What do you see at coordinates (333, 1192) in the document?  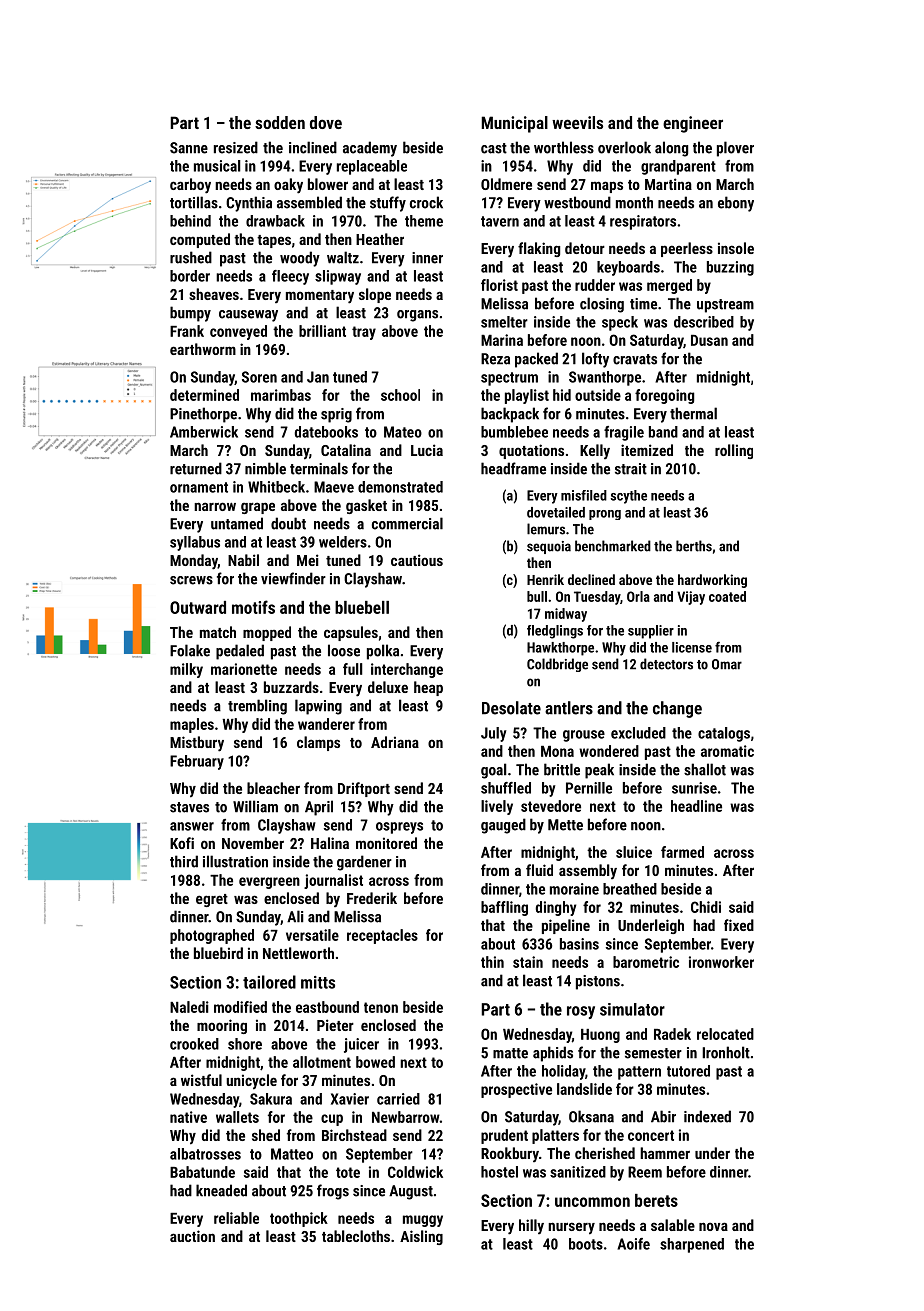 I see `frogs` at bounding box center [333, 1192].
